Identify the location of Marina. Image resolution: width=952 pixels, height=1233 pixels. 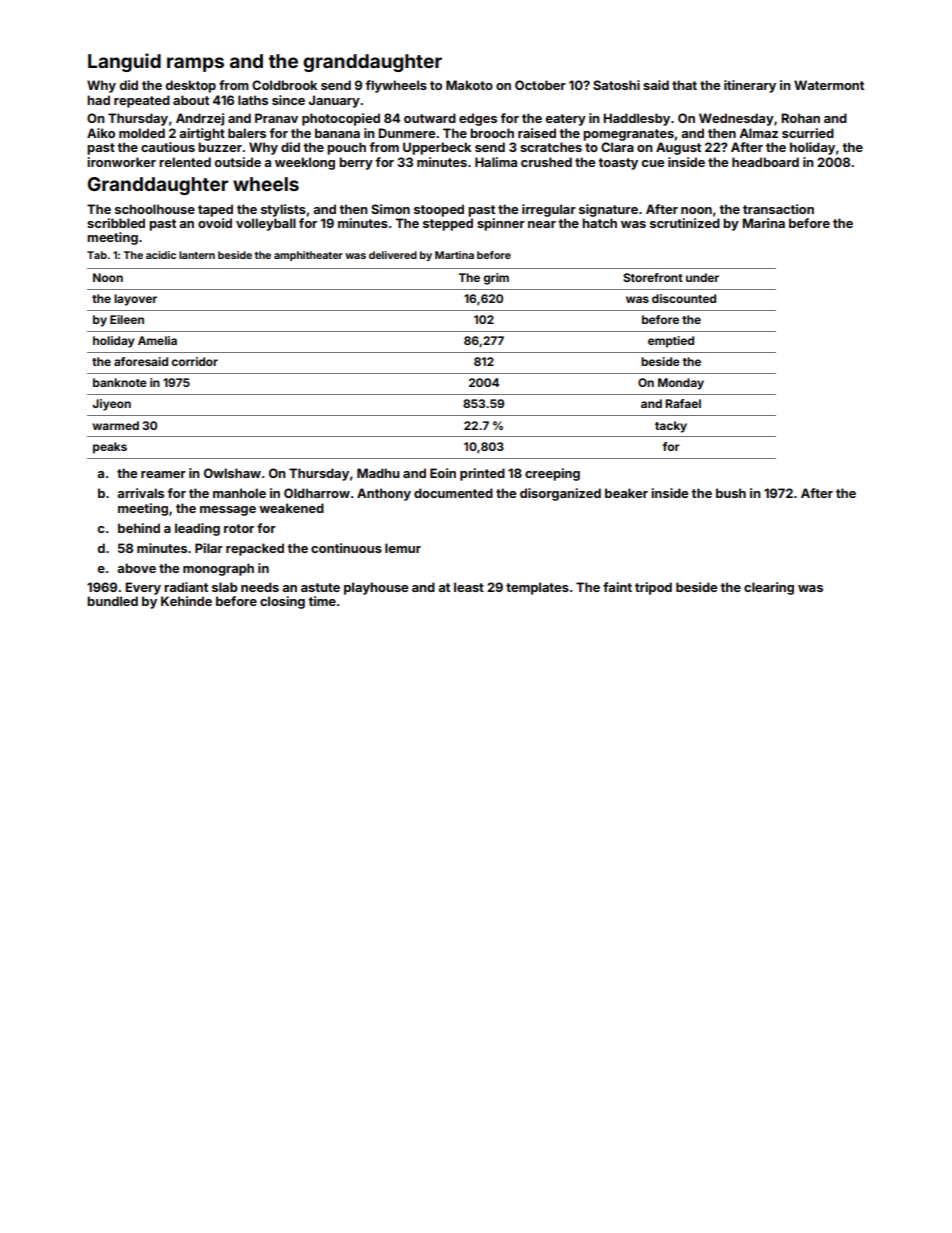
(764, 223).
